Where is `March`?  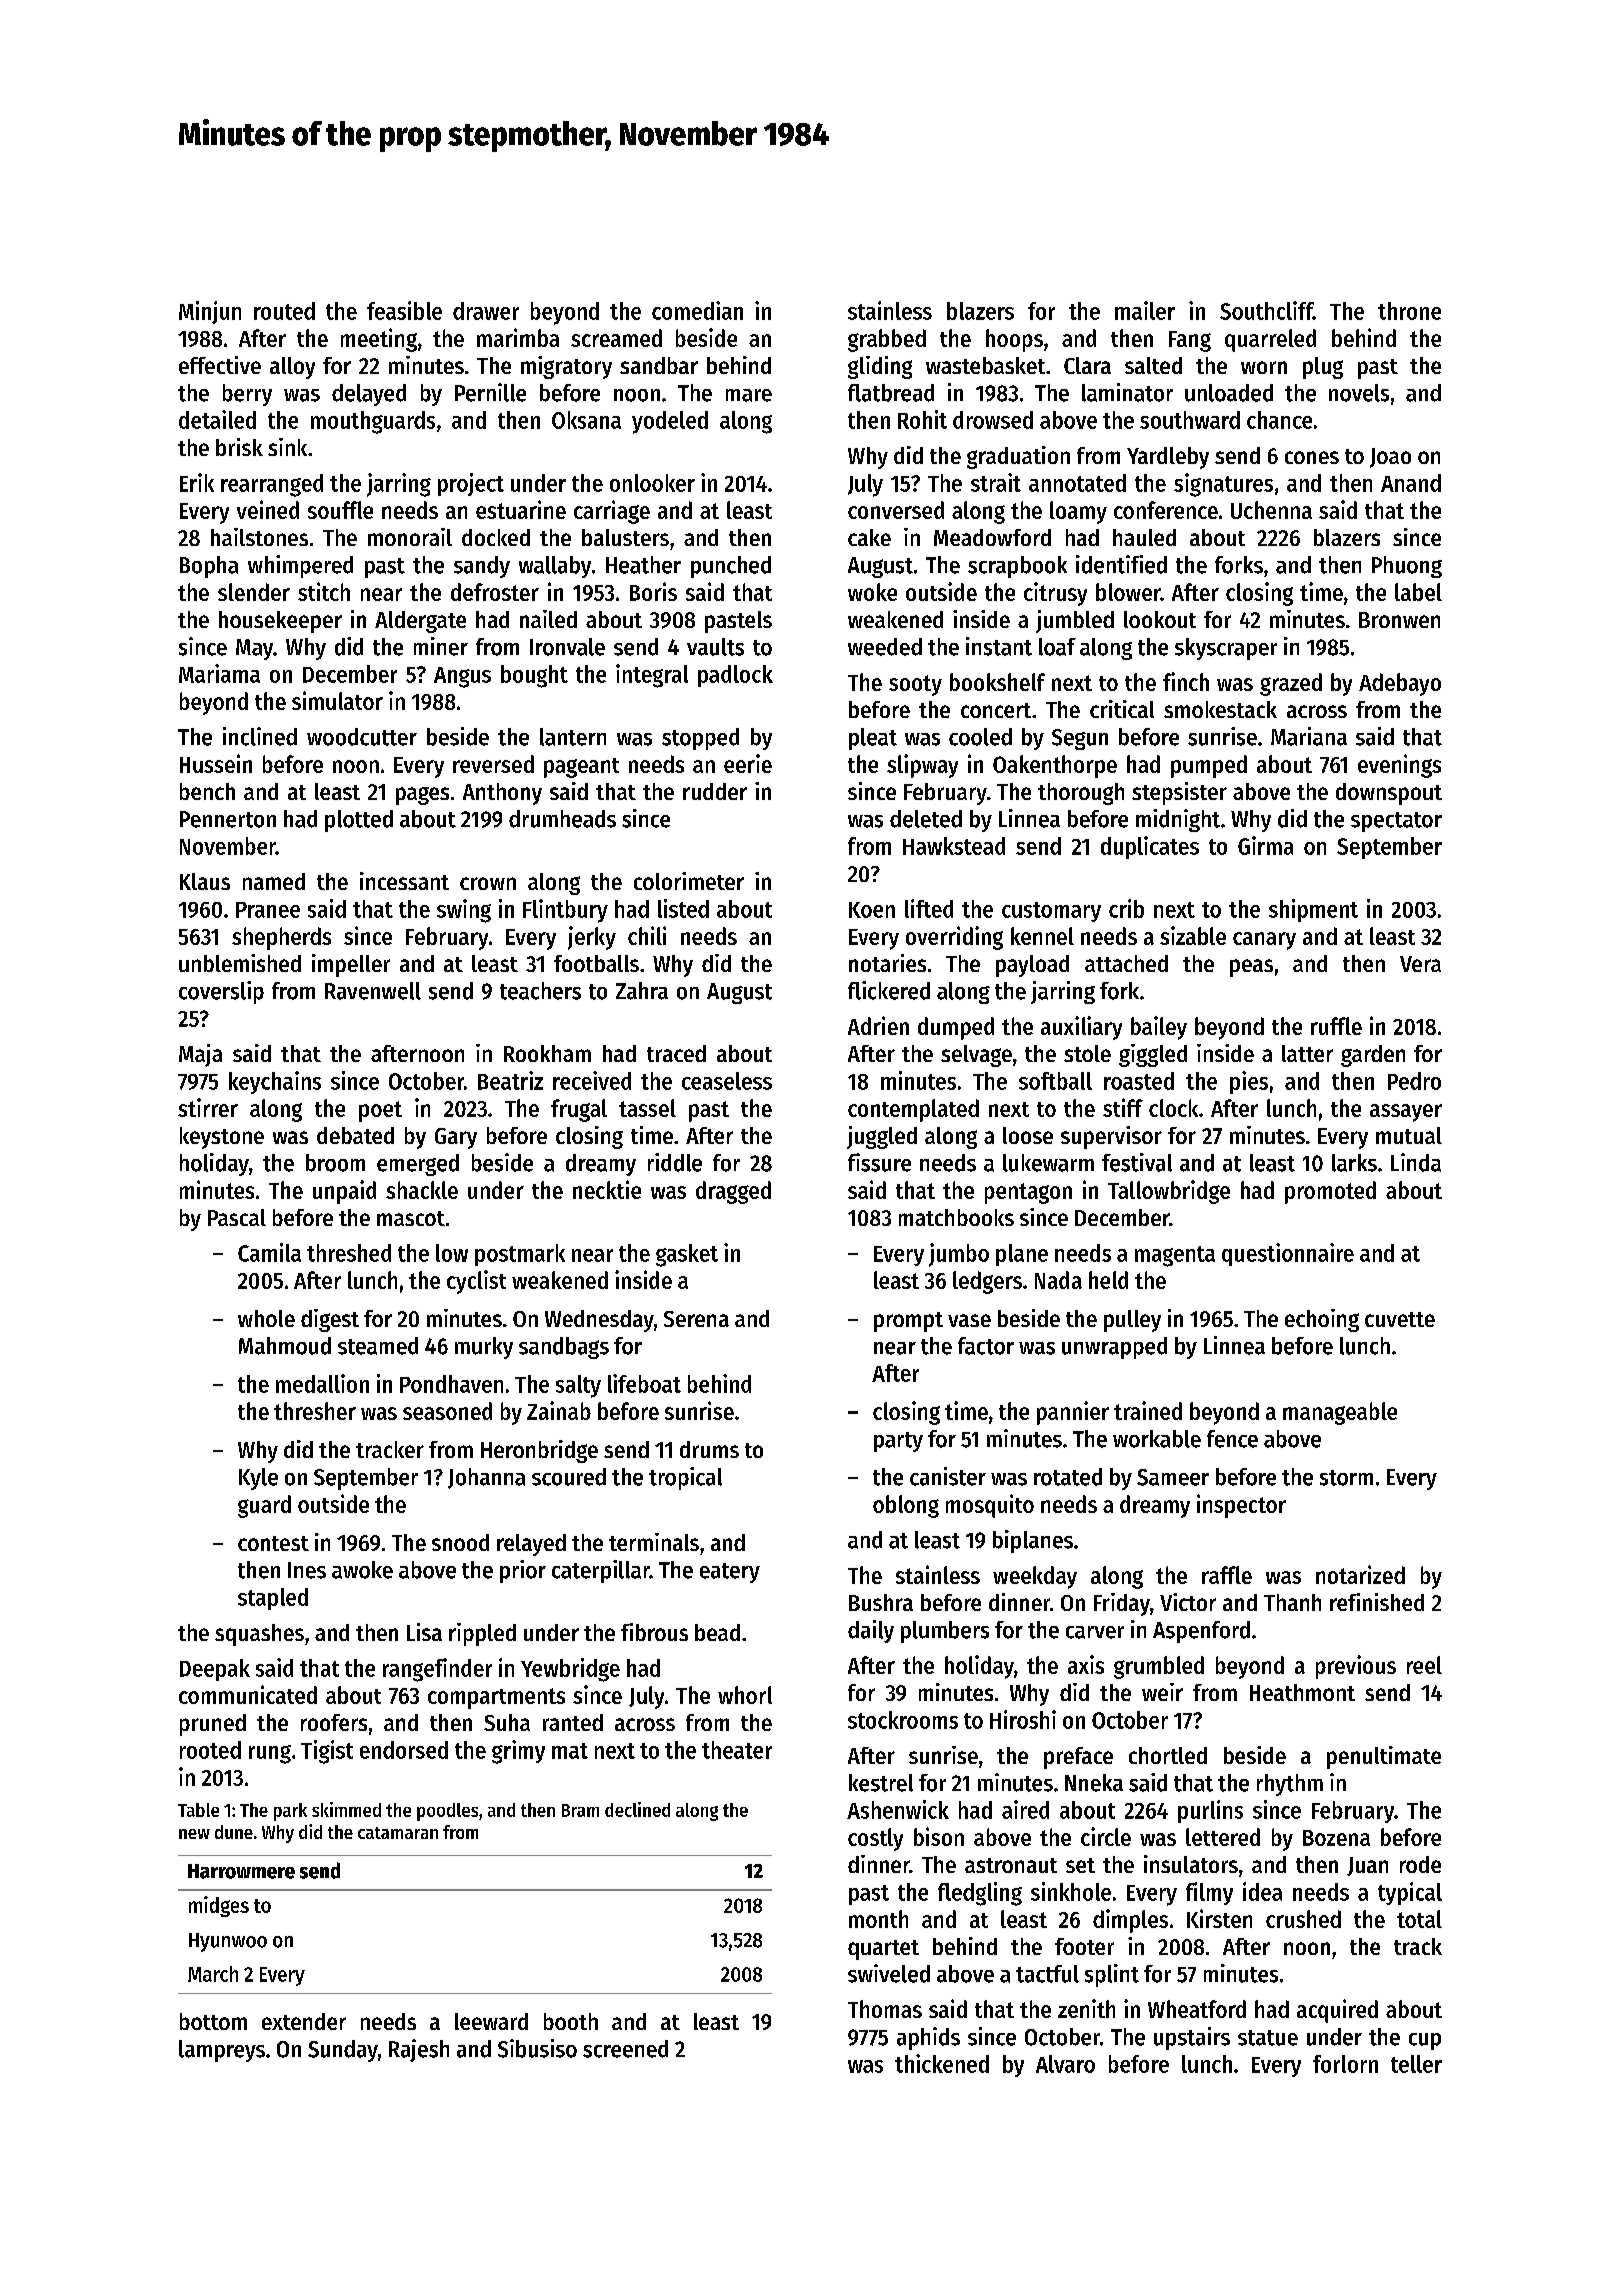
March is located at coordinates (213, 1974).
